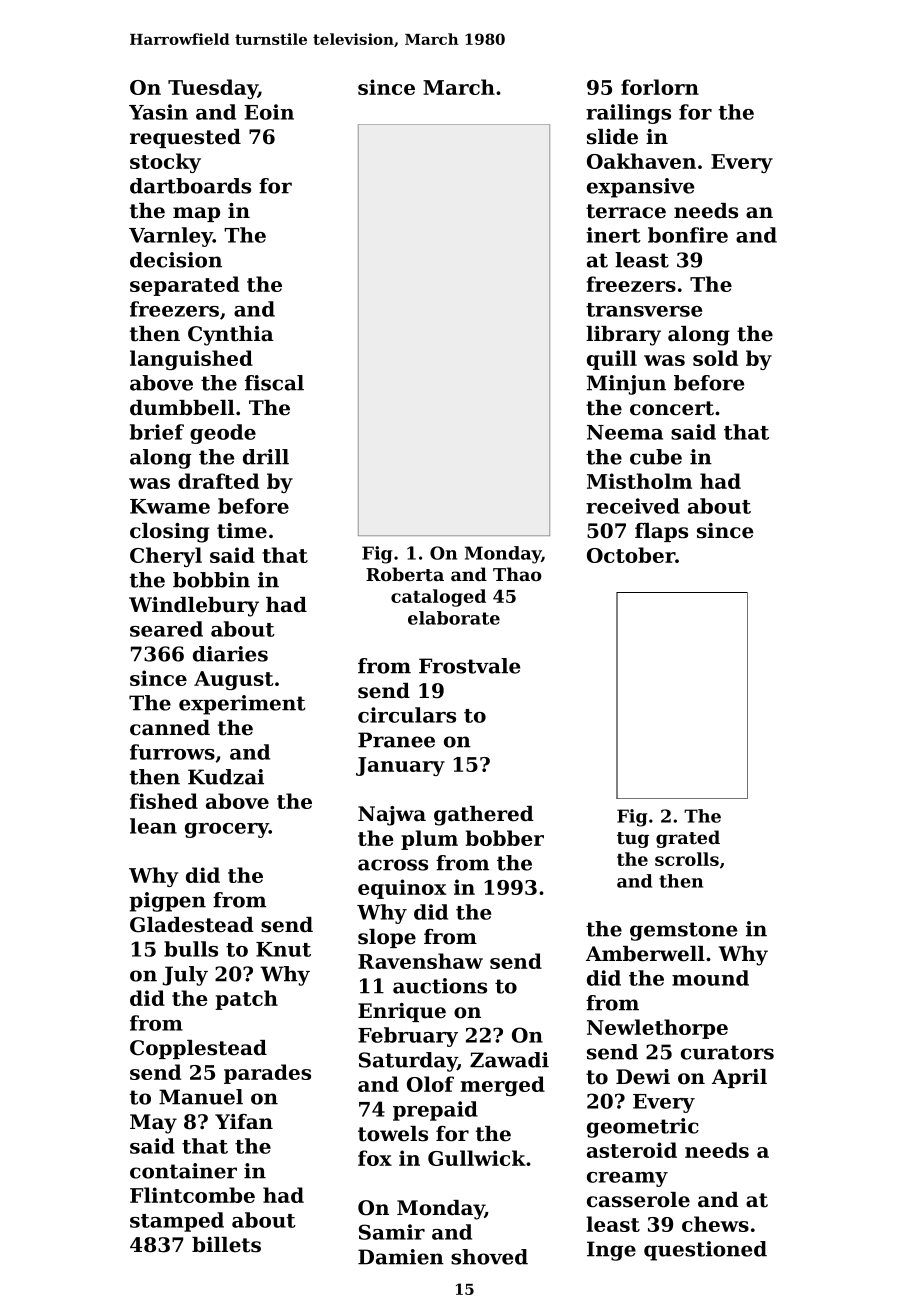 Image resolution: width=908 pixels, height=1316 pixels. I want to click on map, so click(196, 214).
